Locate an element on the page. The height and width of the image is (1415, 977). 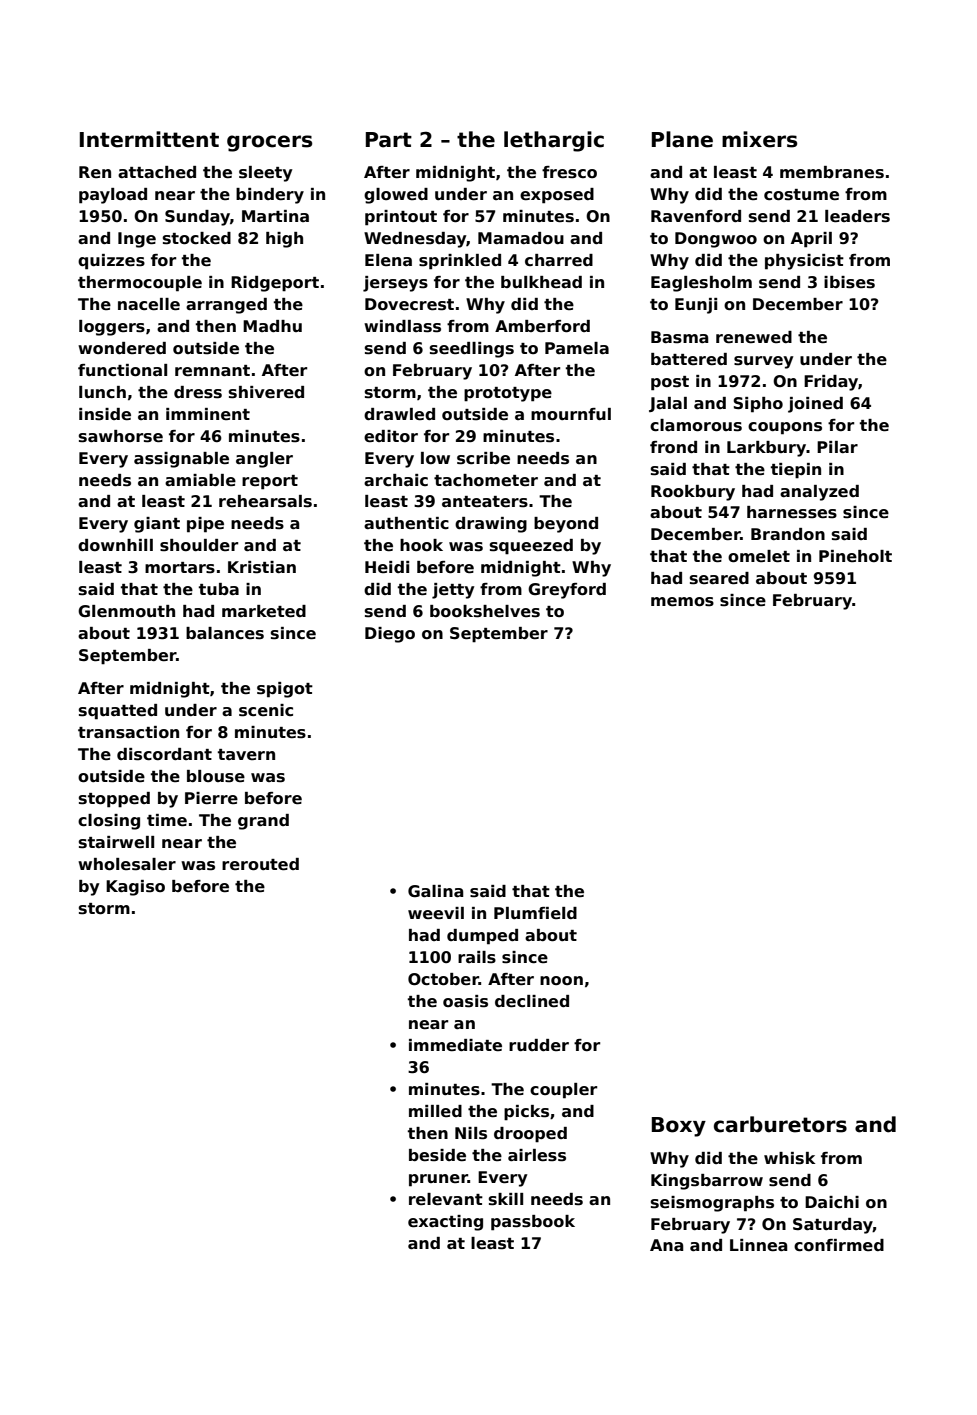
drawing is located at coordinates (491, 525).
